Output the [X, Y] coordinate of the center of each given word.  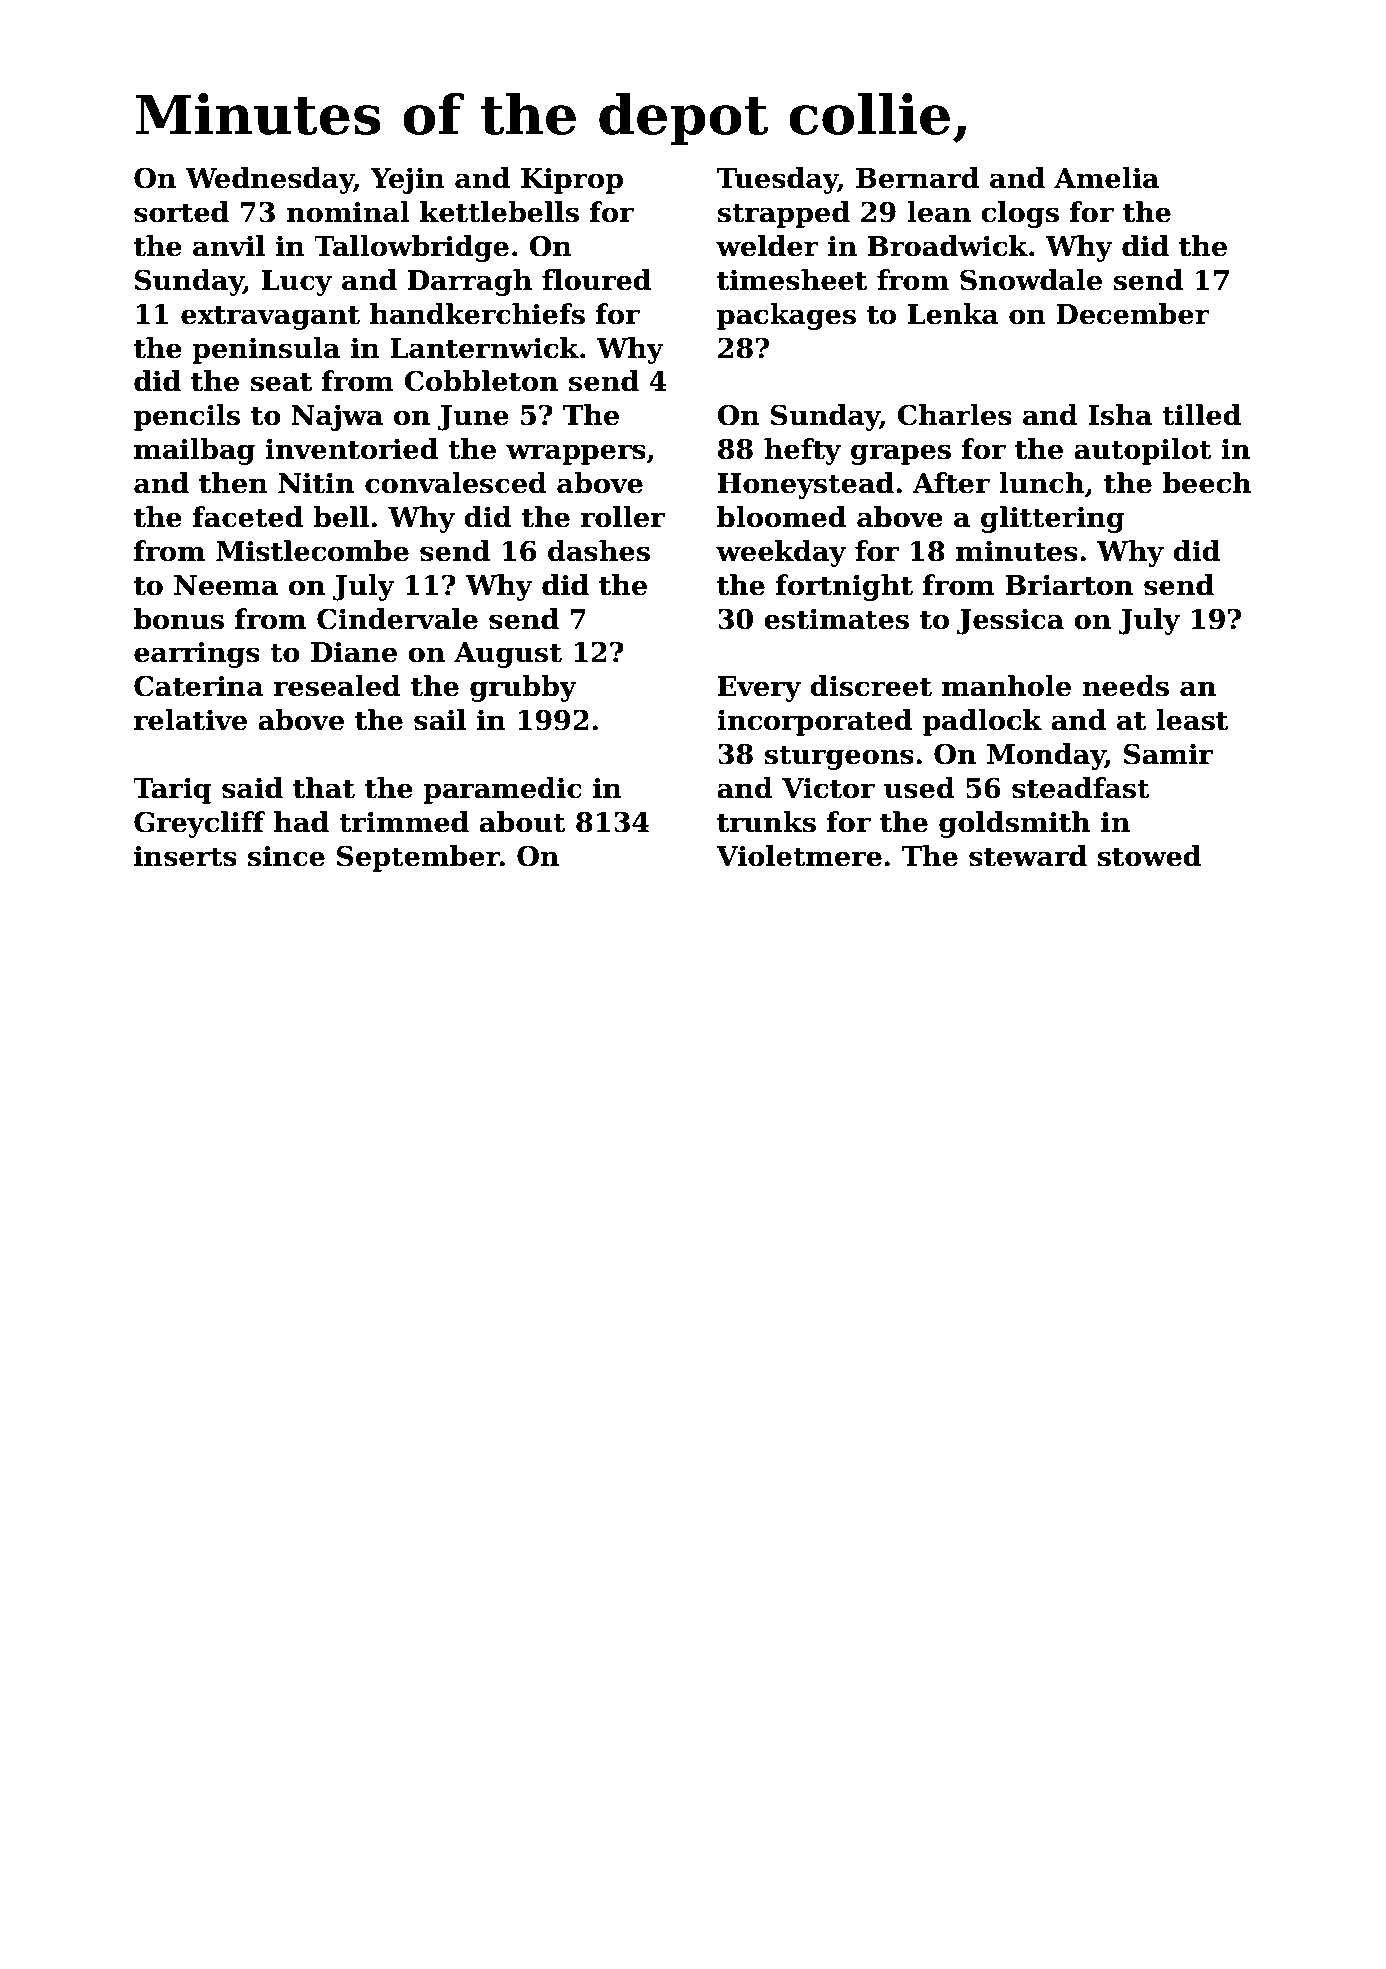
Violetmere [799, 856]
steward [1028, 856]
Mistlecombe [312, 551]
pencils [187, 417]
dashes [599, 551]
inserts [185, 856]
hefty [802, 451]
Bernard [917, 178]
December [1133, 314]
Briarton [1069, 585]
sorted [181, 212]
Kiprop [572, 180]
